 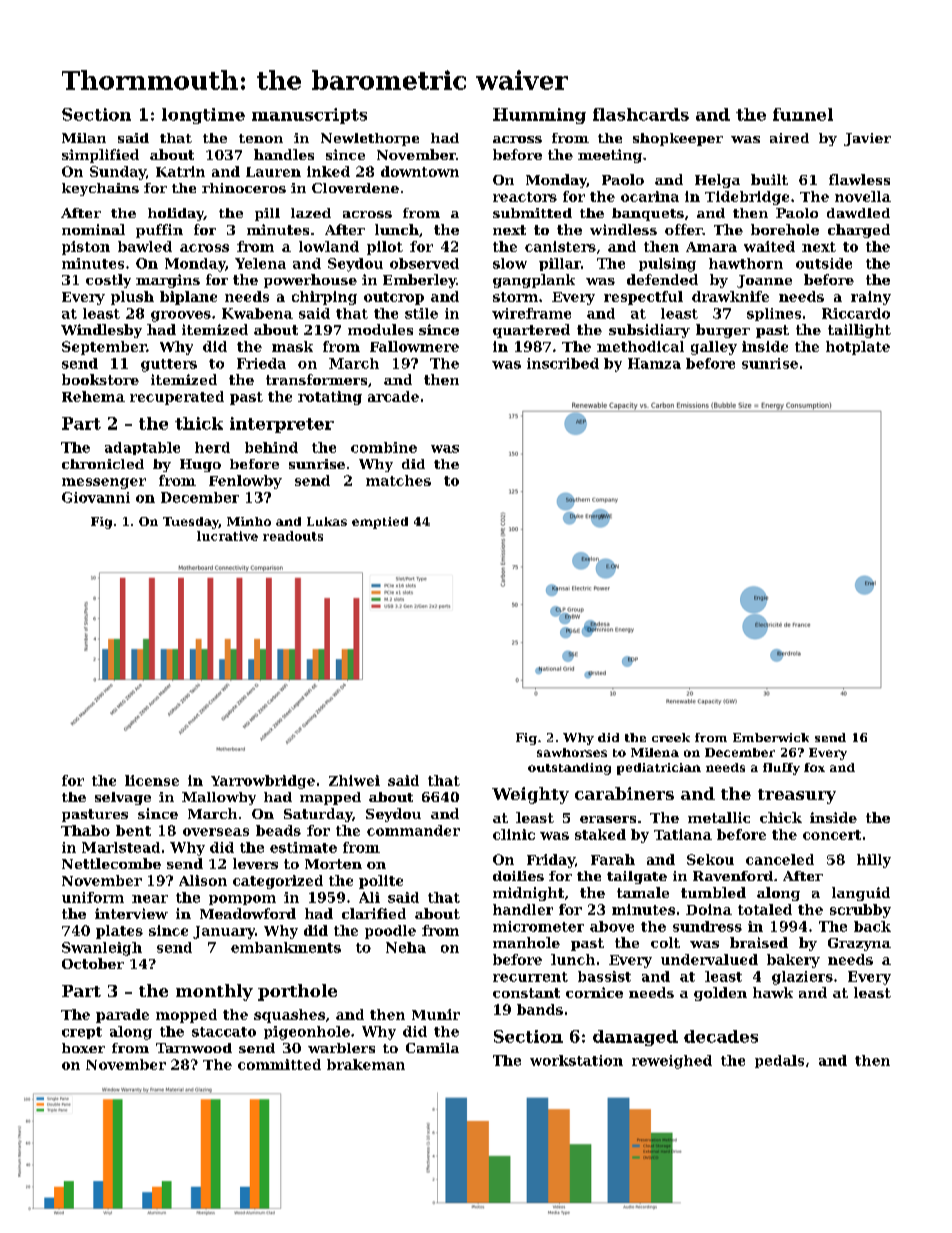 What do you see at coordinates (121, 847) in the page?
I see `Marlstead` at bounding box center [121, 847].
